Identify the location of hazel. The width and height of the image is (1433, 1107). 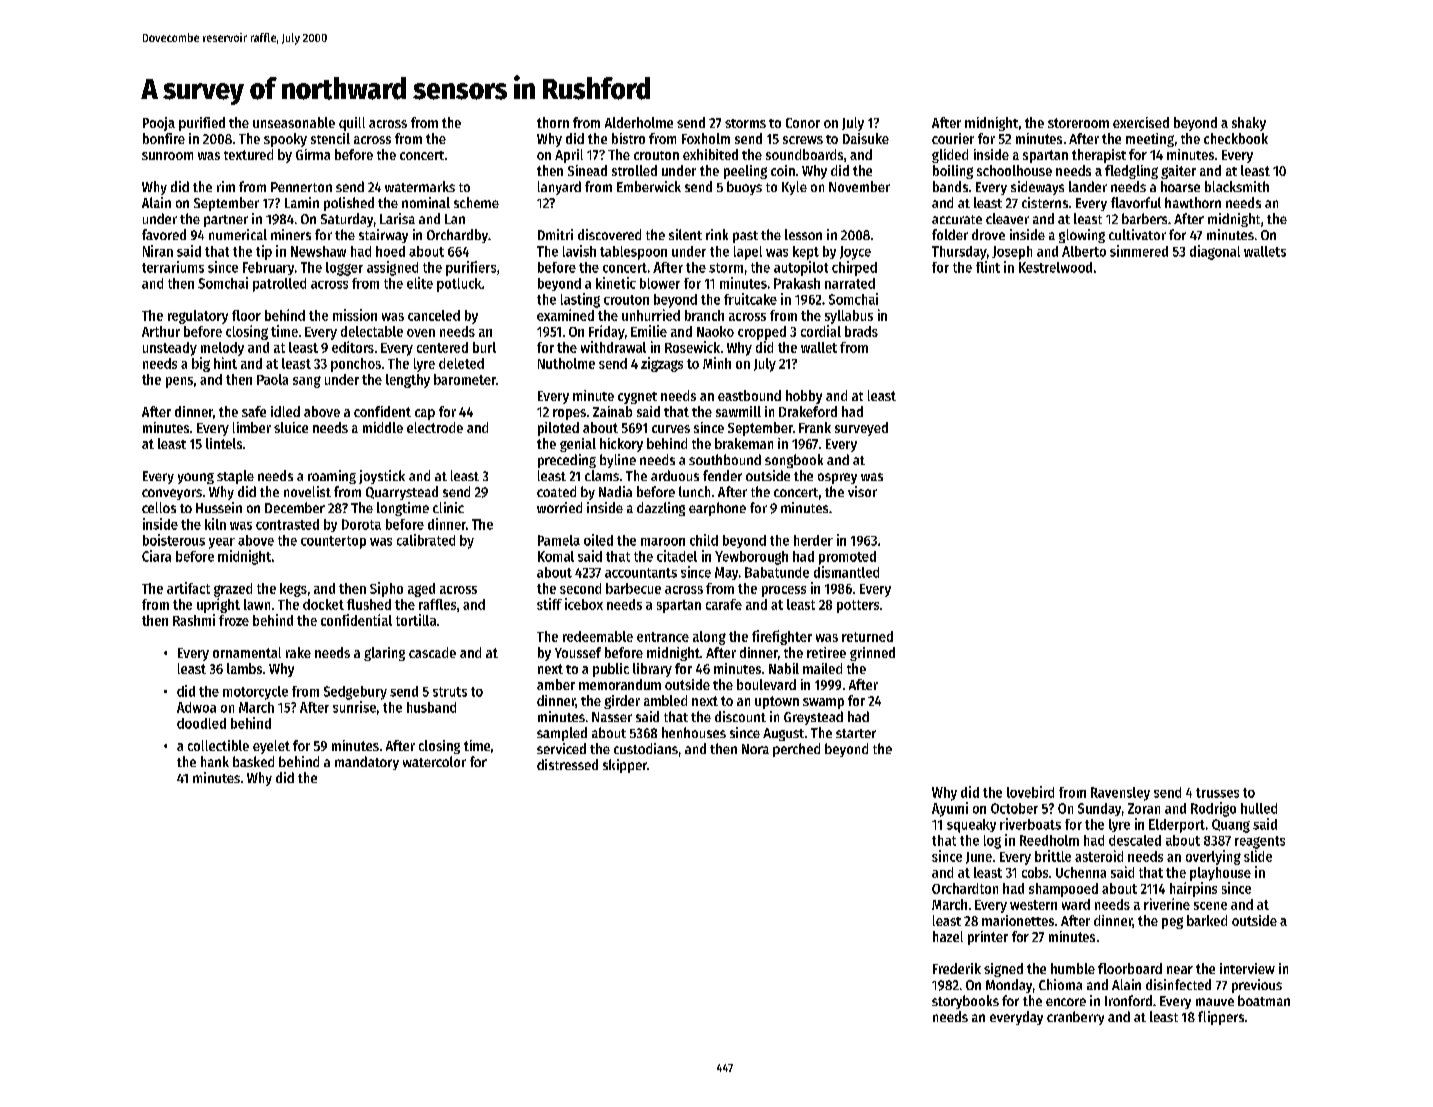
(948, 936).
